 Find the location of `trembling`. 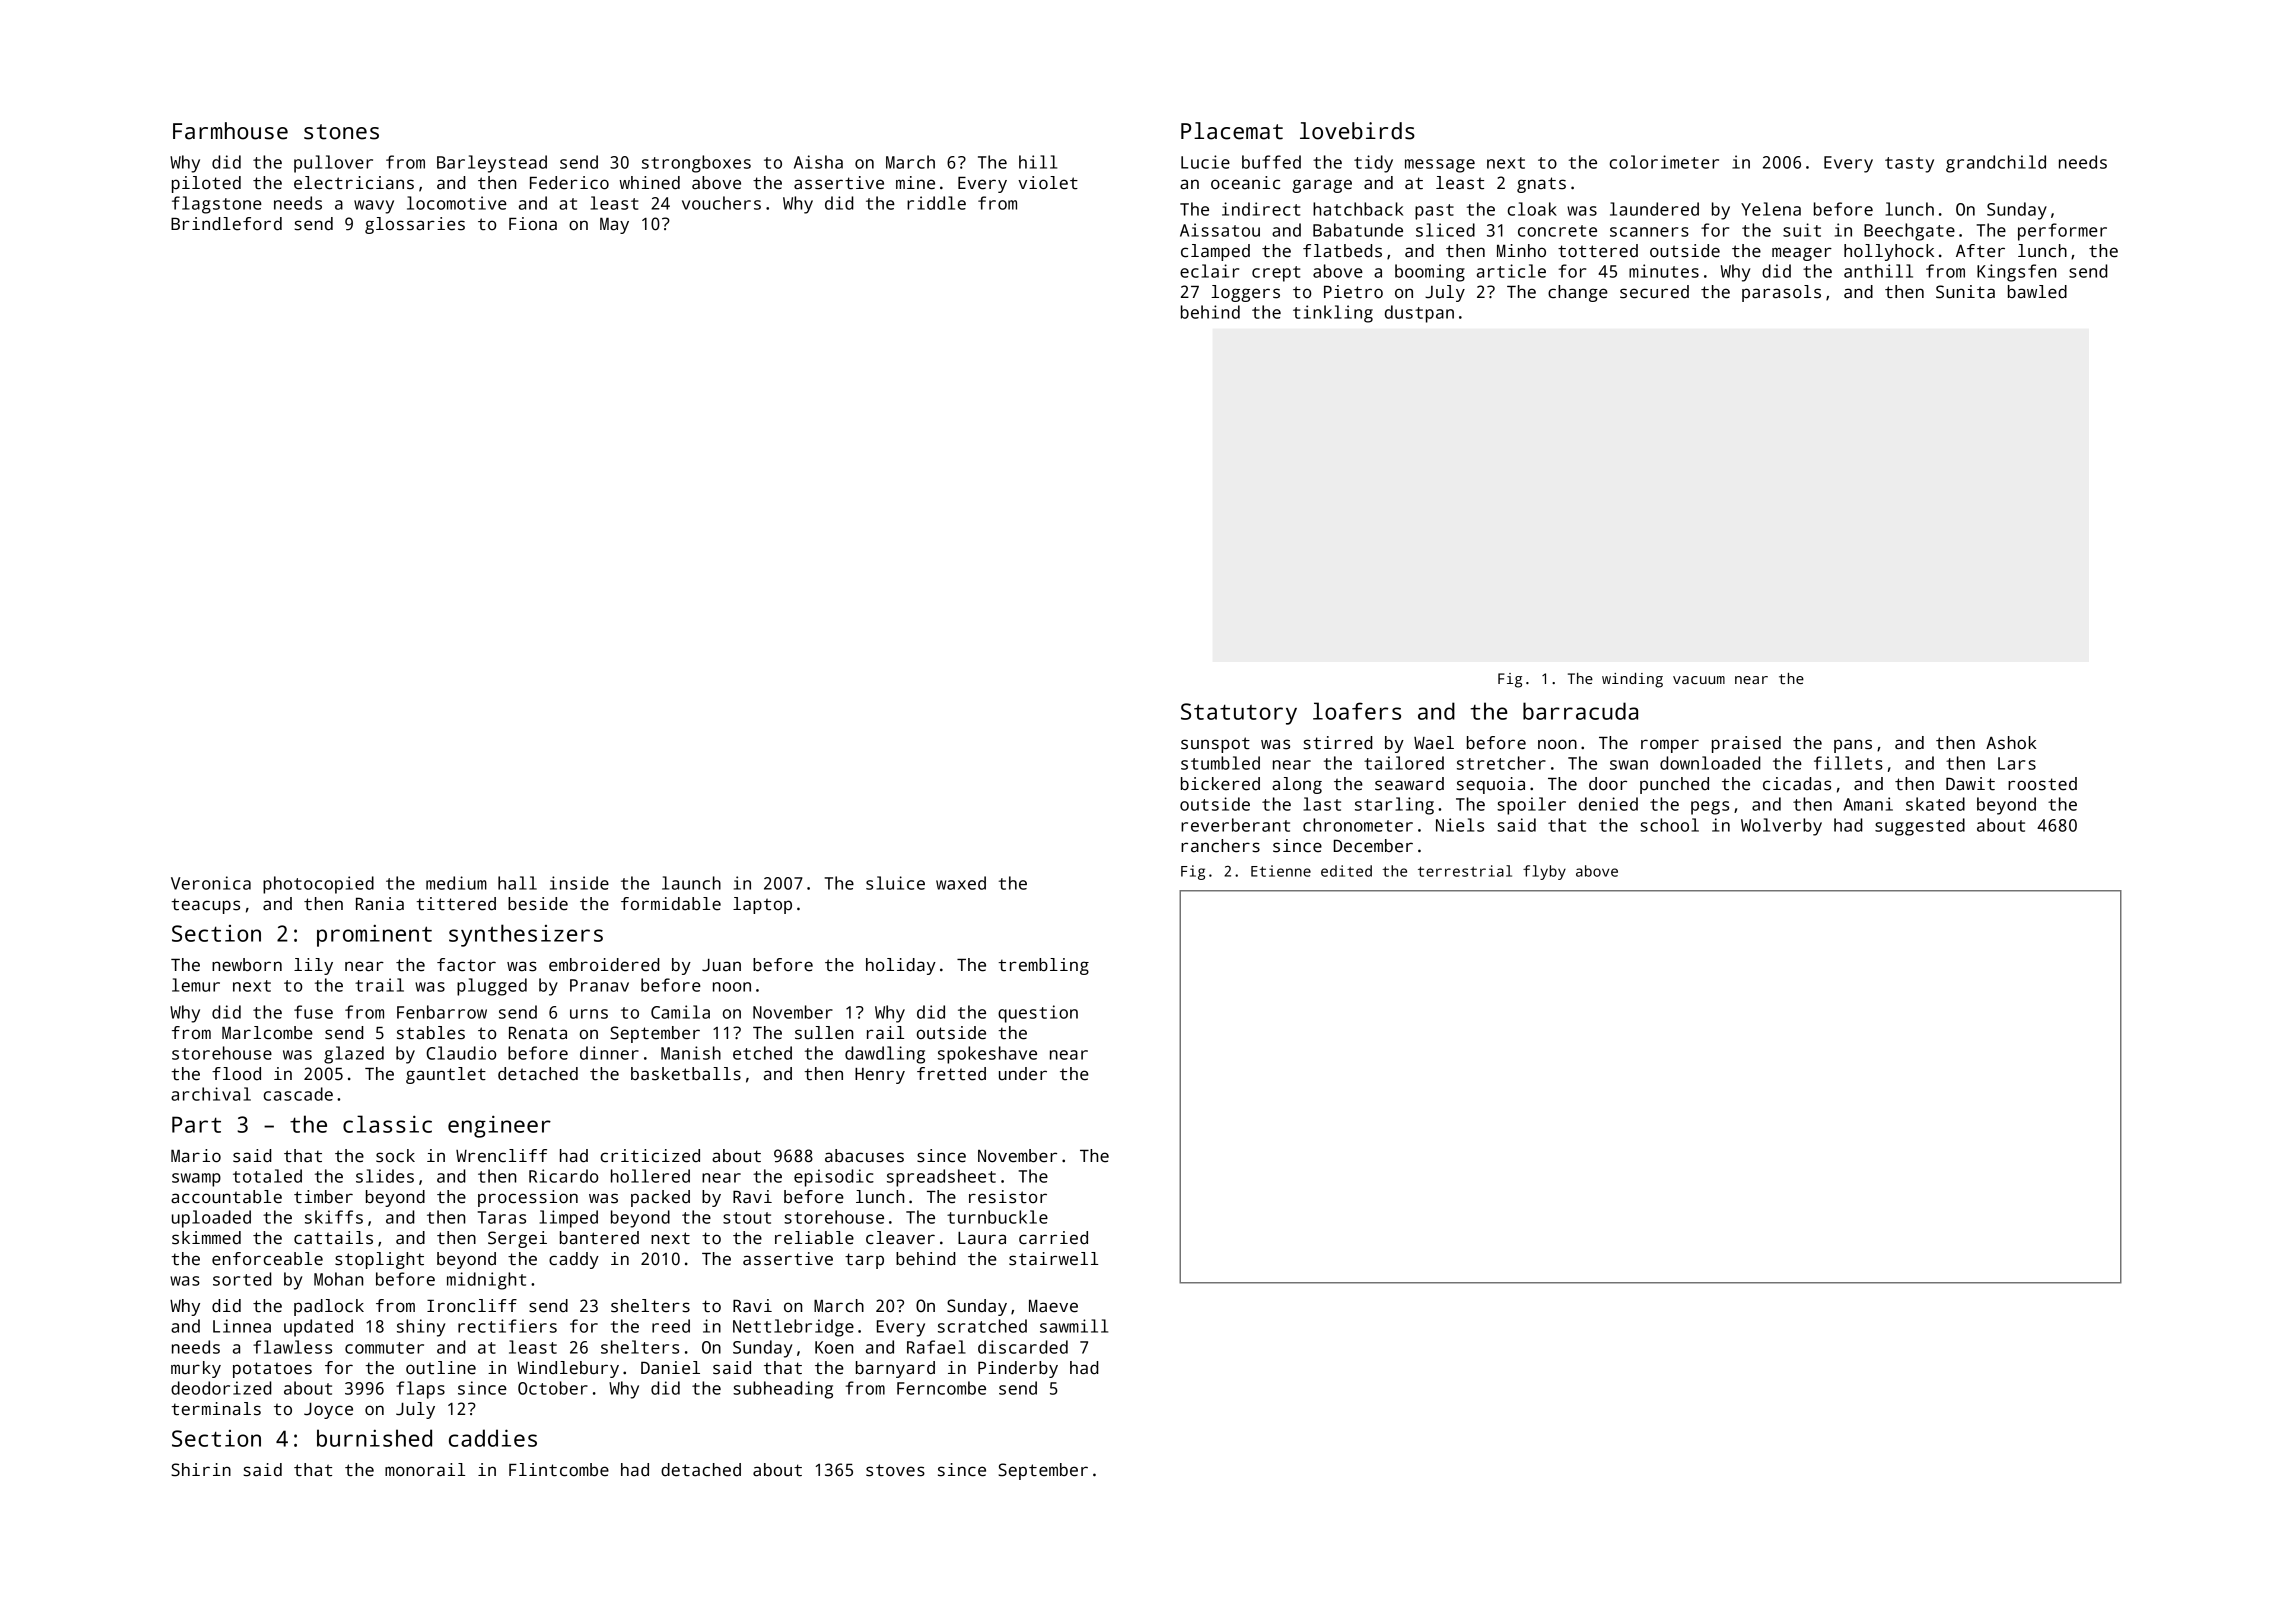

trembling is located at coordinates (1043, 966).
